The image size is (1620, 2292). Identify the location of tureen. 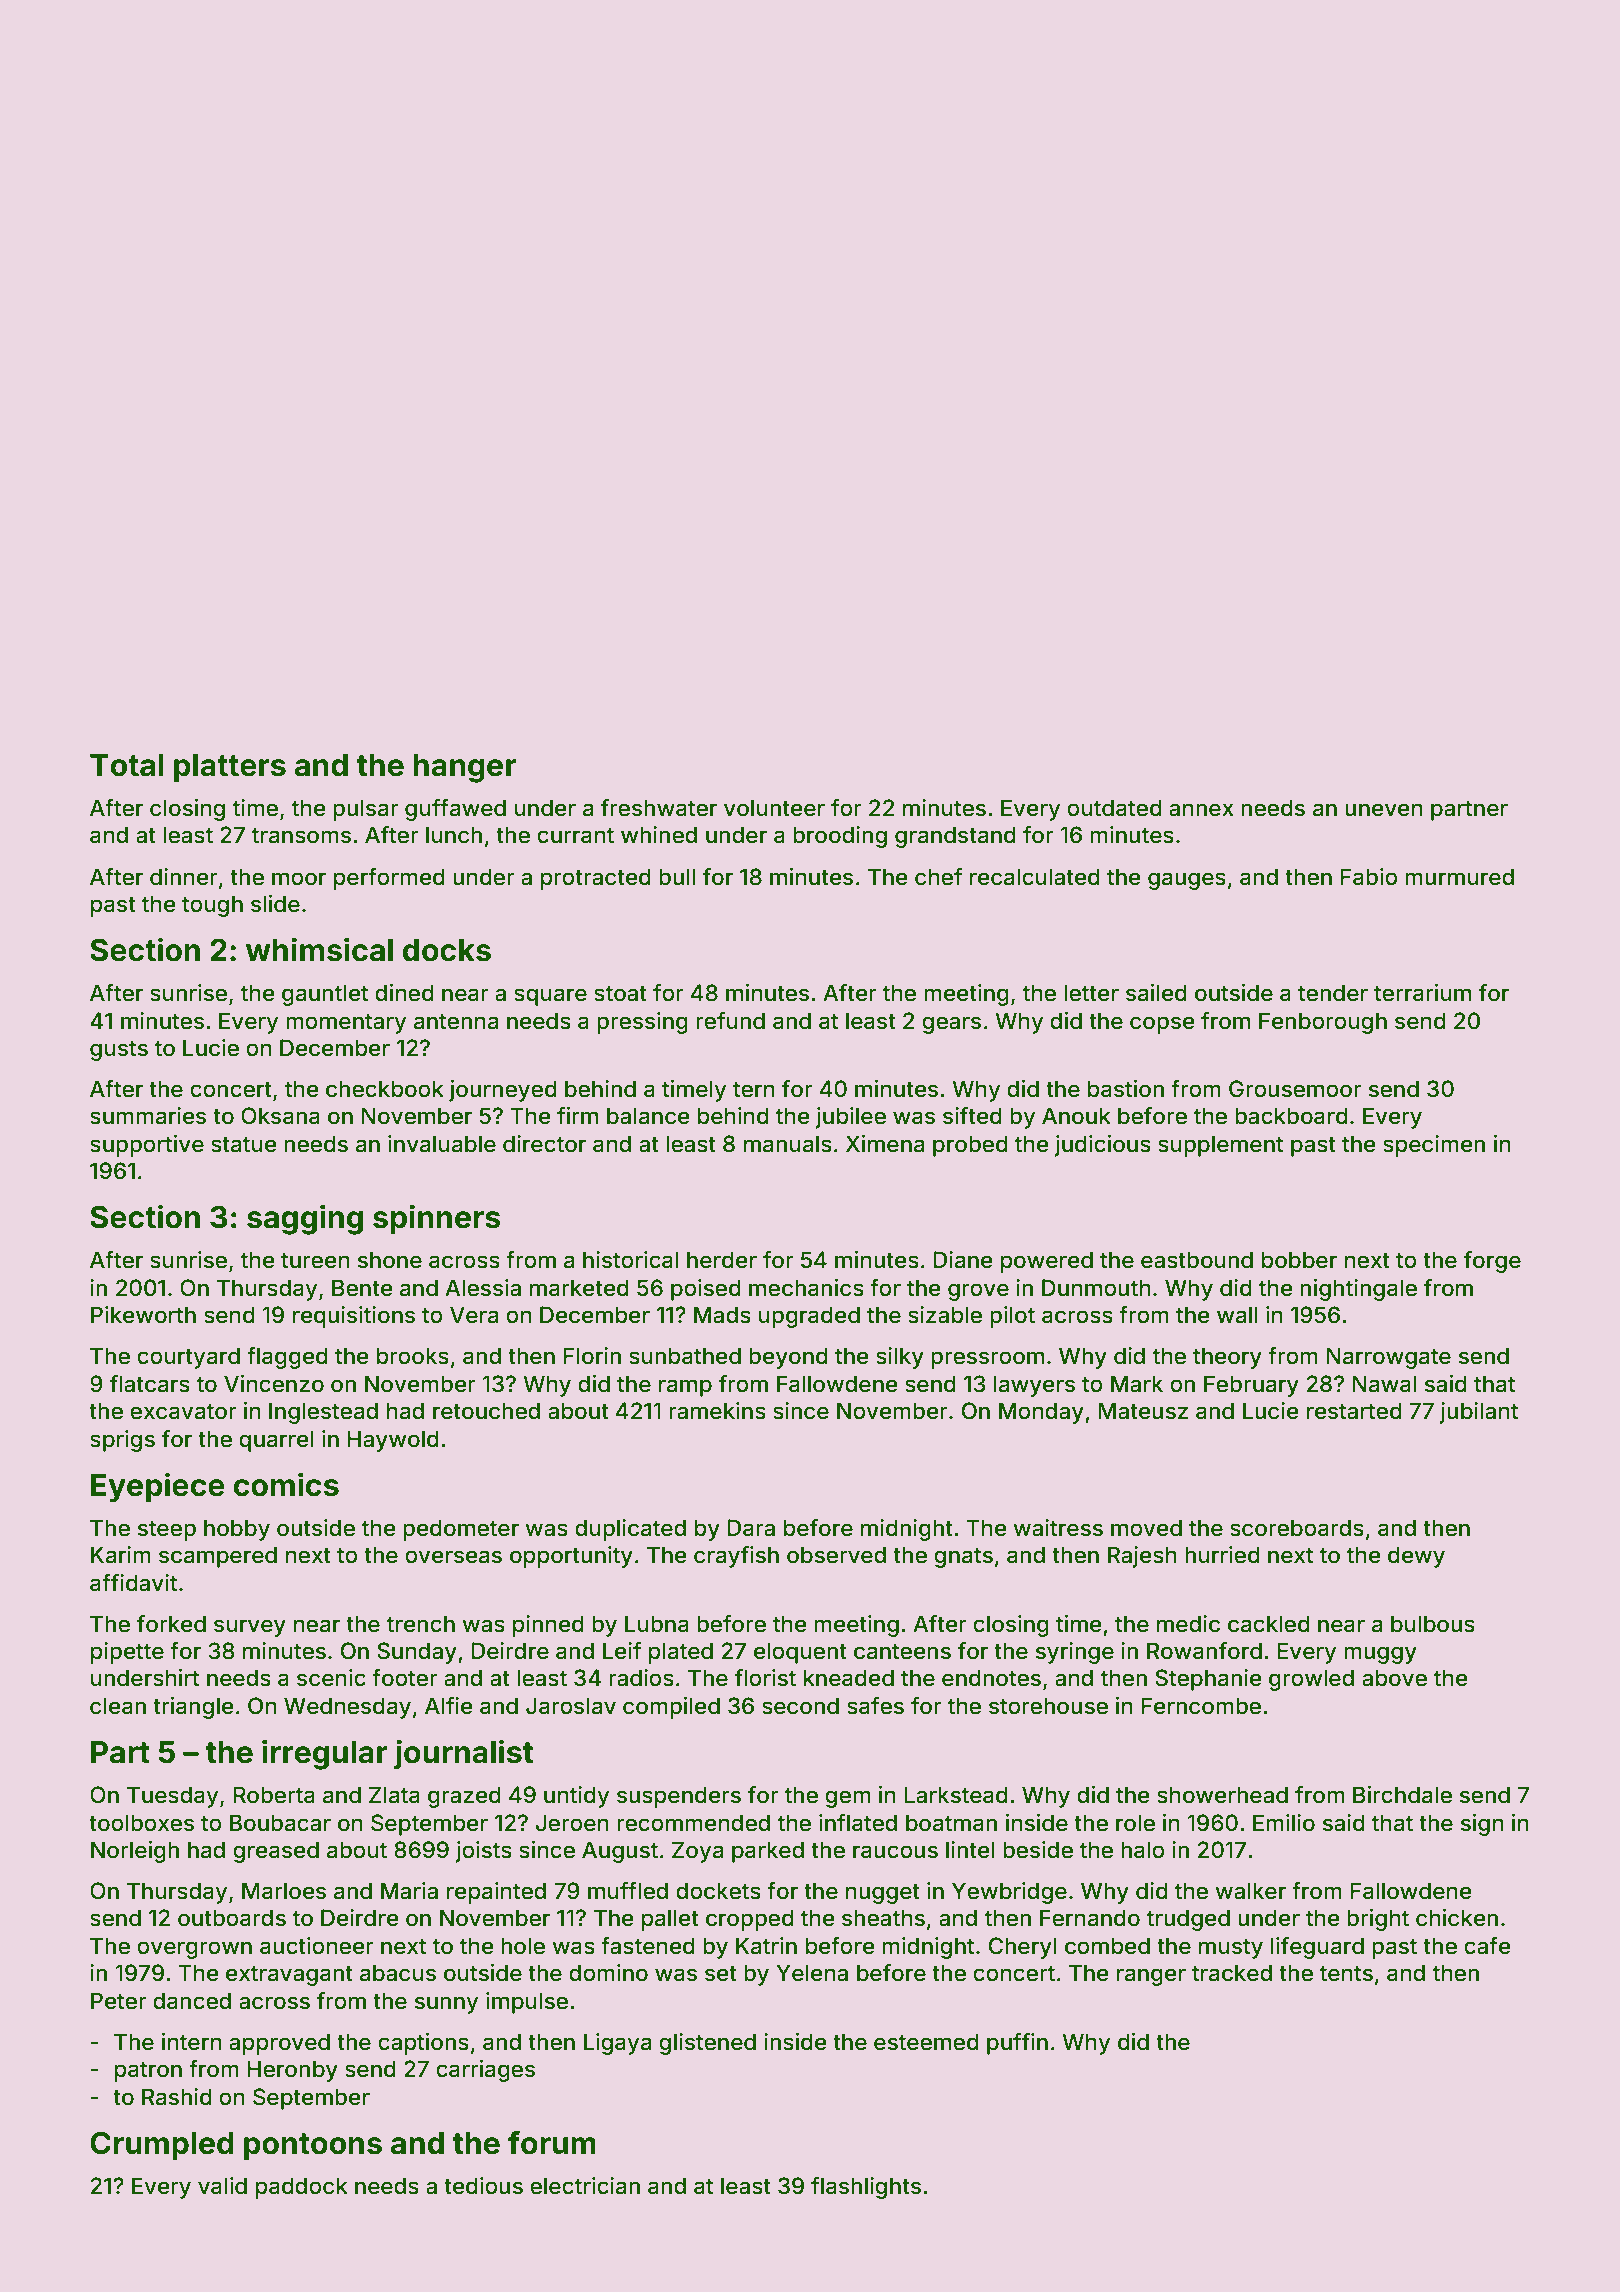
(315, 1261).
